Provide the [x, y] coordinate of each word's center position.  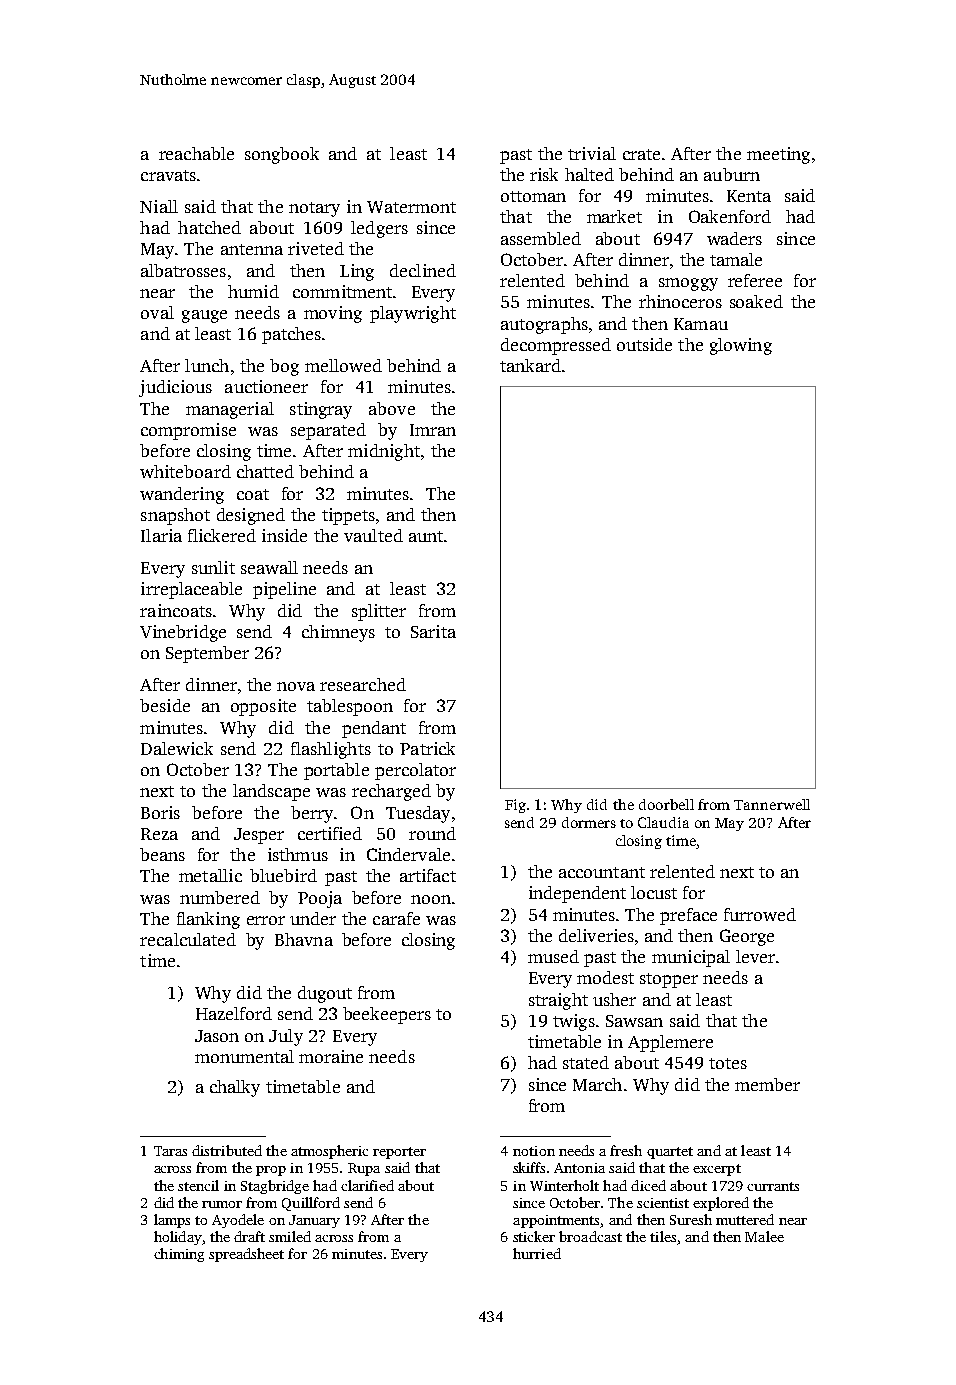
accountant [602, 872]
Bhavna [304, 939]
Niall [159, 206]
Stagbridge [275, 1187]
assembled [541, 238]
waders [734, 238]
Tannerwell [772, 804]
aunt [426, 536]
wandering [182, 495]
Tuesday [418, 814]
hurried [537, 1253]
